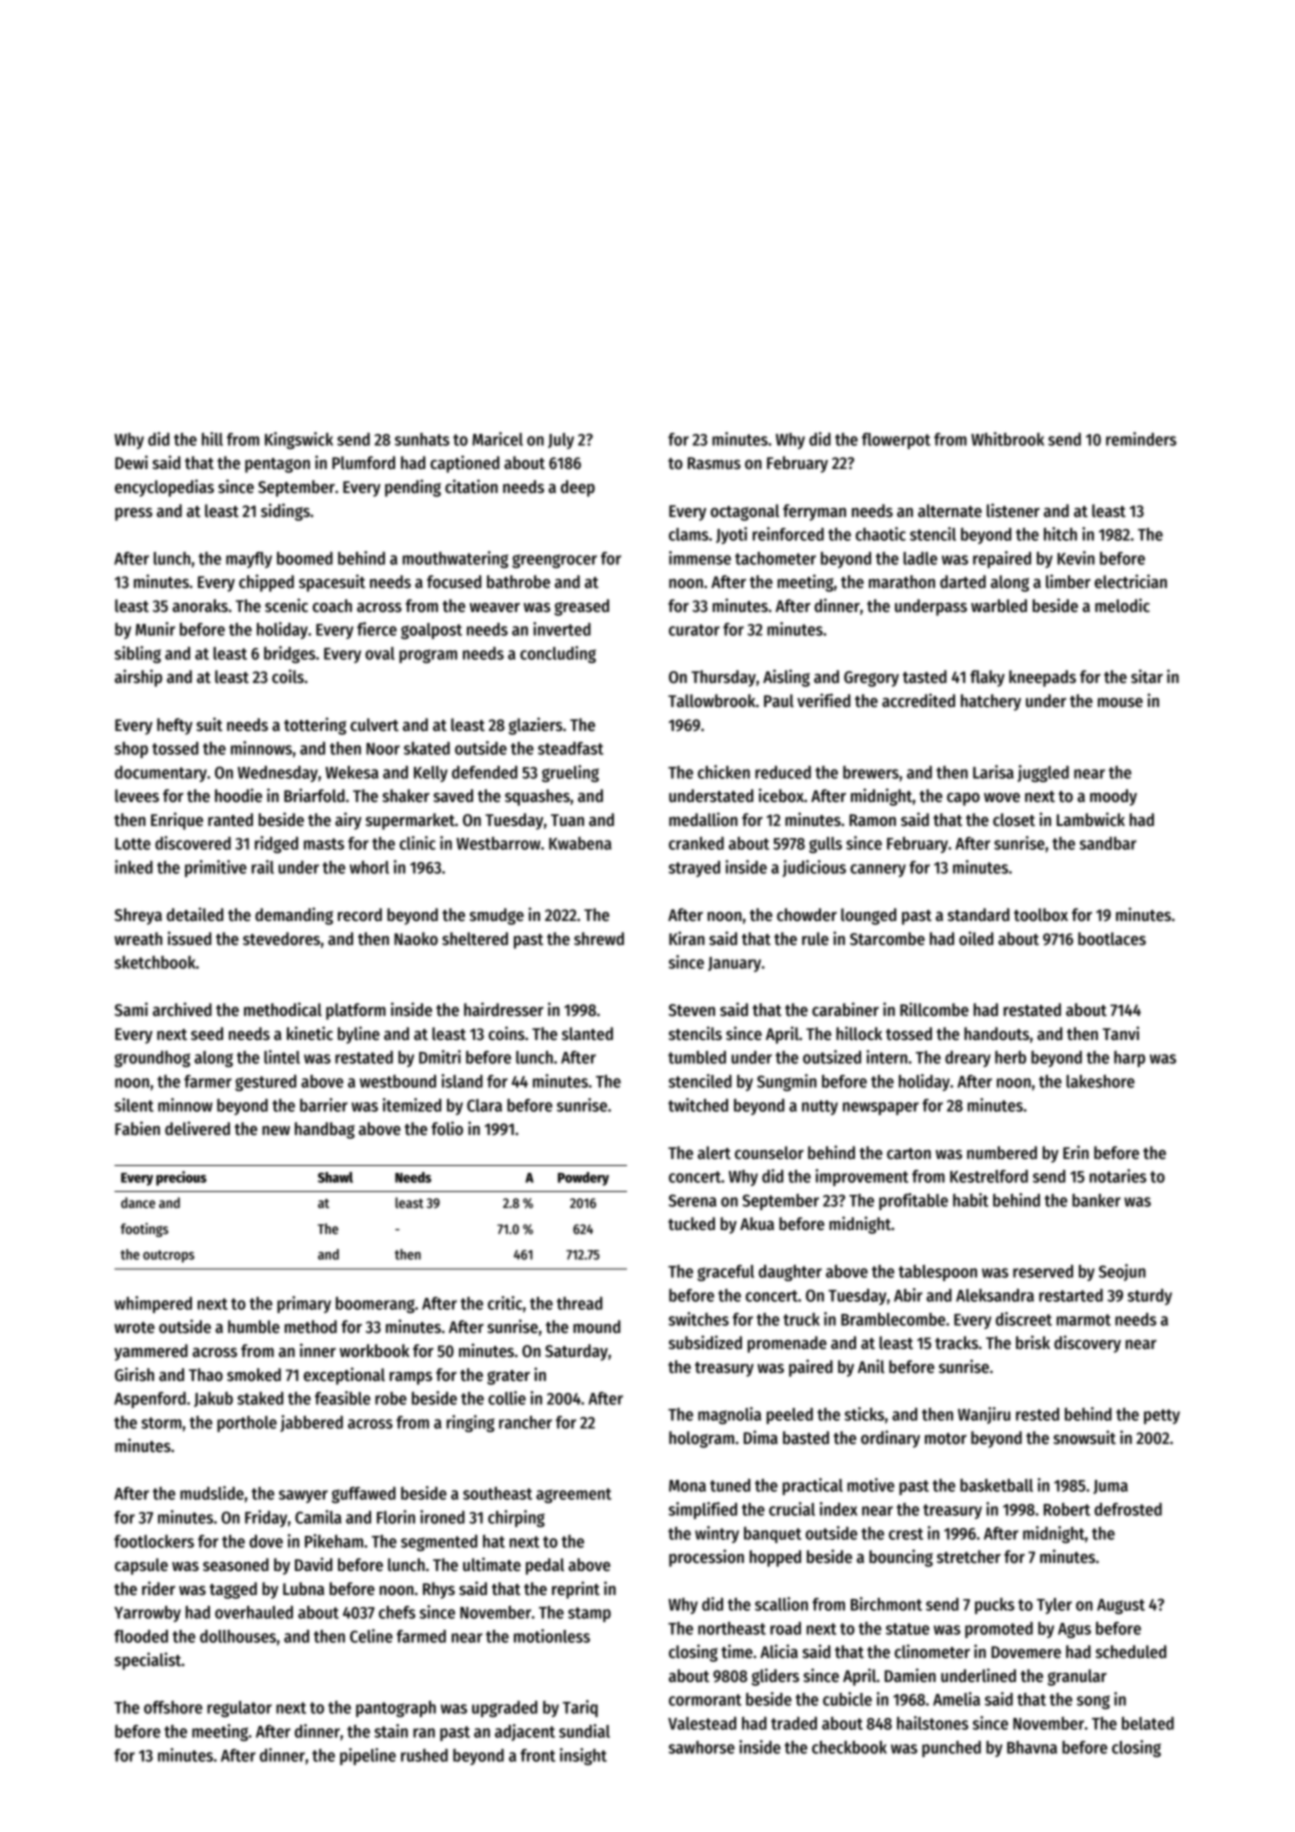 This screenshot has width=1295, height=1832. I want to click on procession, so click(706, 1558).
